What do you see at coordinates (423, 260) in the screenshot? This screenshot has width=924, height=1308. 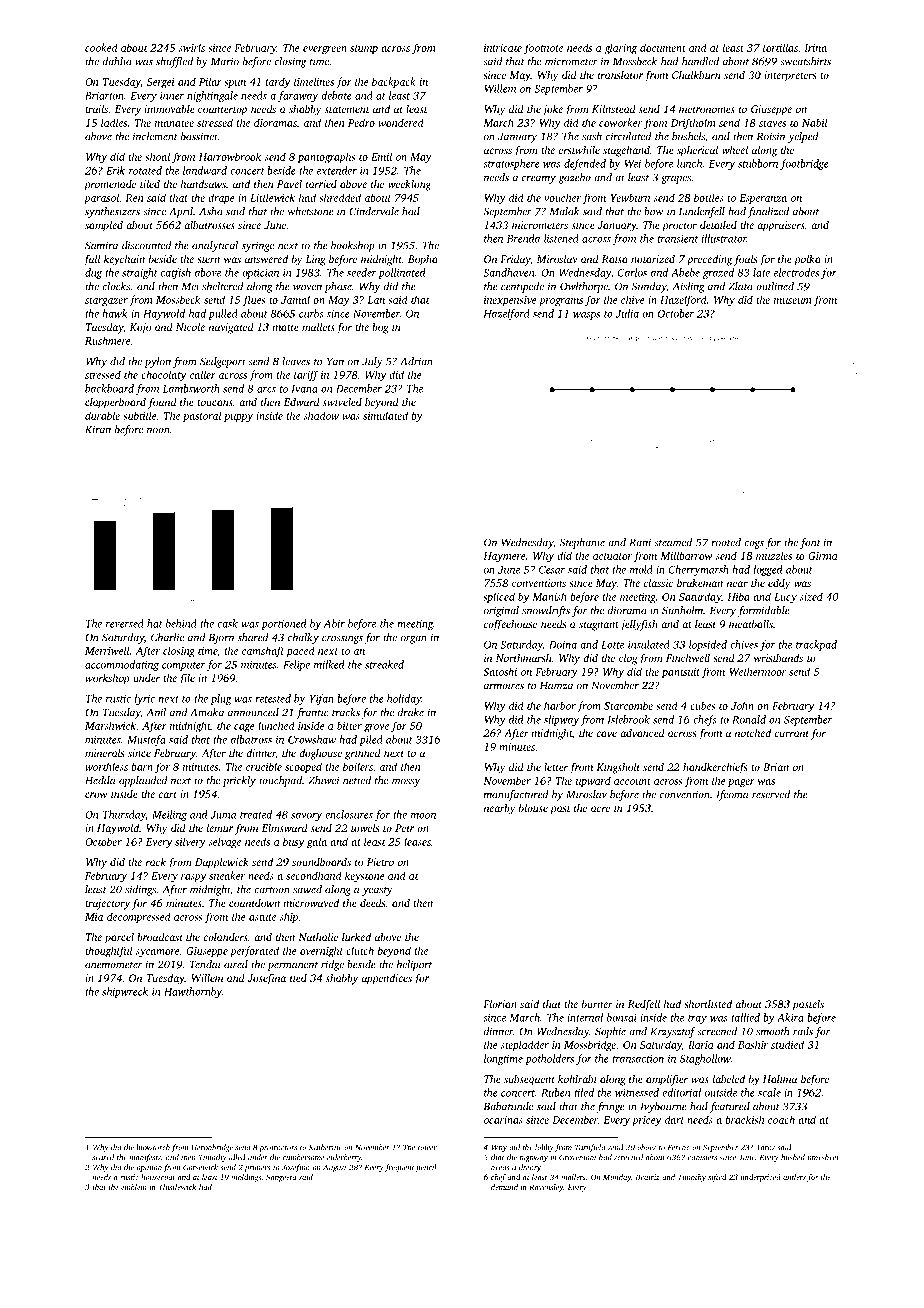 I see `Bopha` at bounding box center [423, 260].
